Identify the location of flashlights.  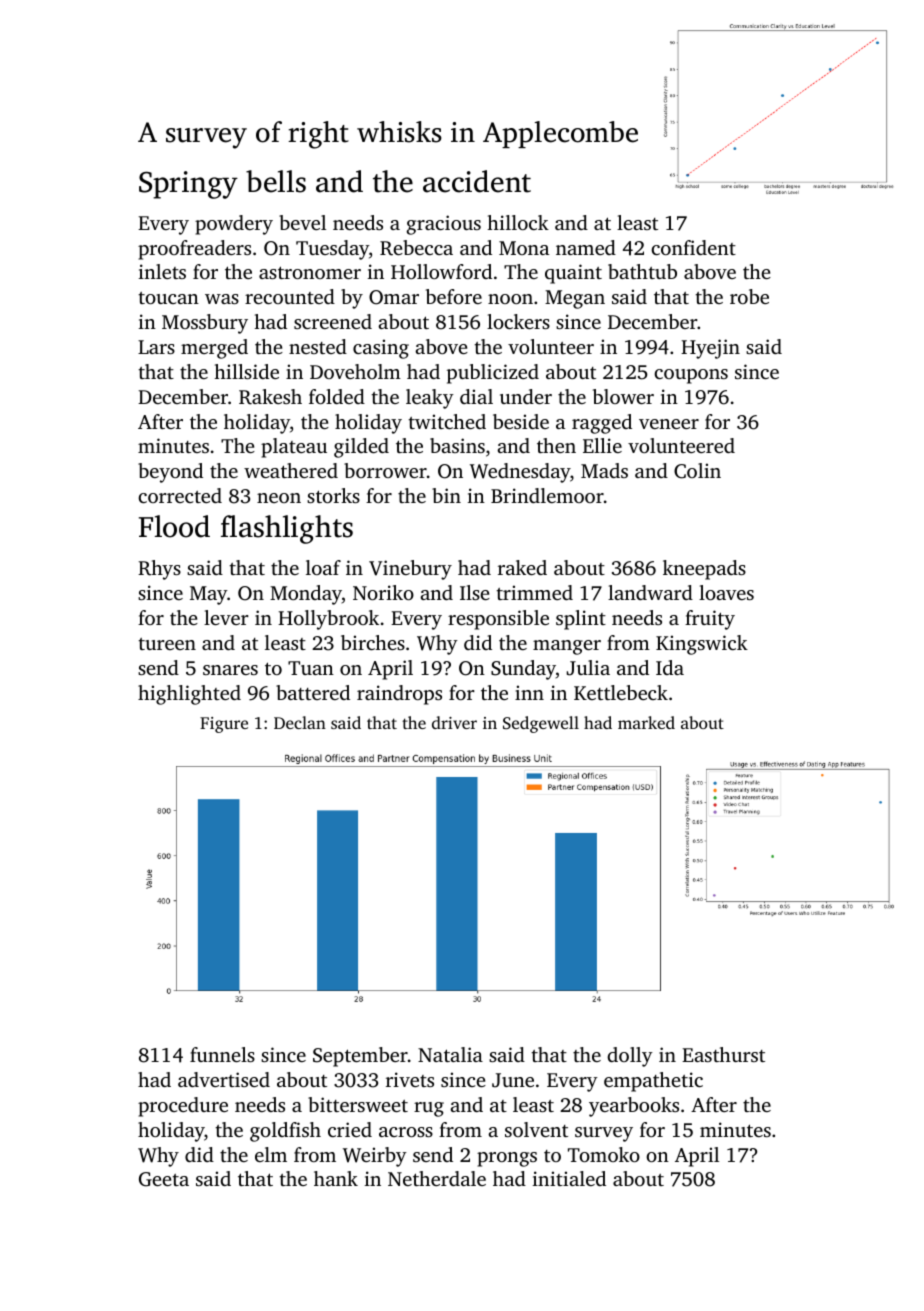
(287, 529).
